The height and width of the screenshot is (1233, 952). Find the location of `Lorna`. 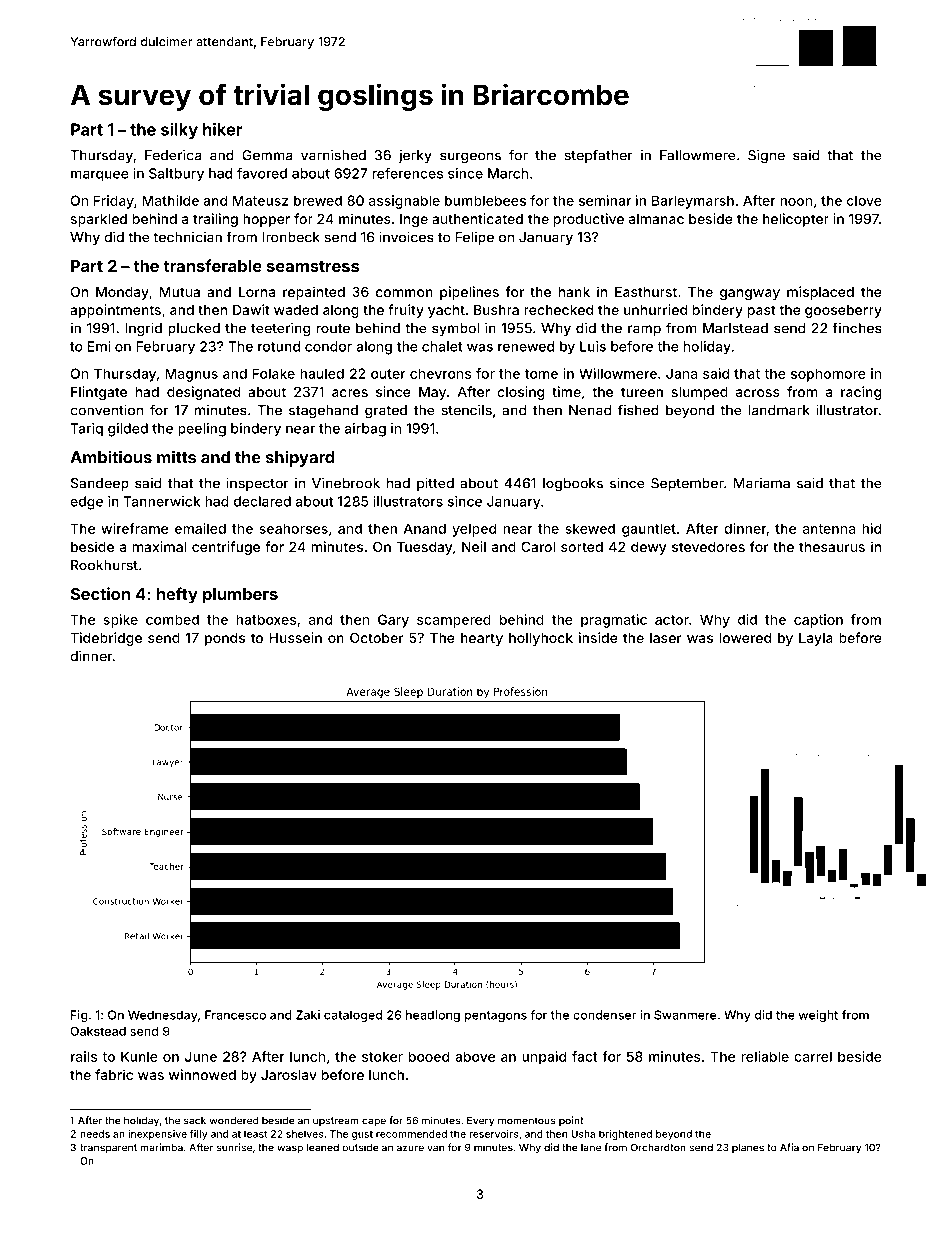

Lorna is located at coordinates (257, 292).
